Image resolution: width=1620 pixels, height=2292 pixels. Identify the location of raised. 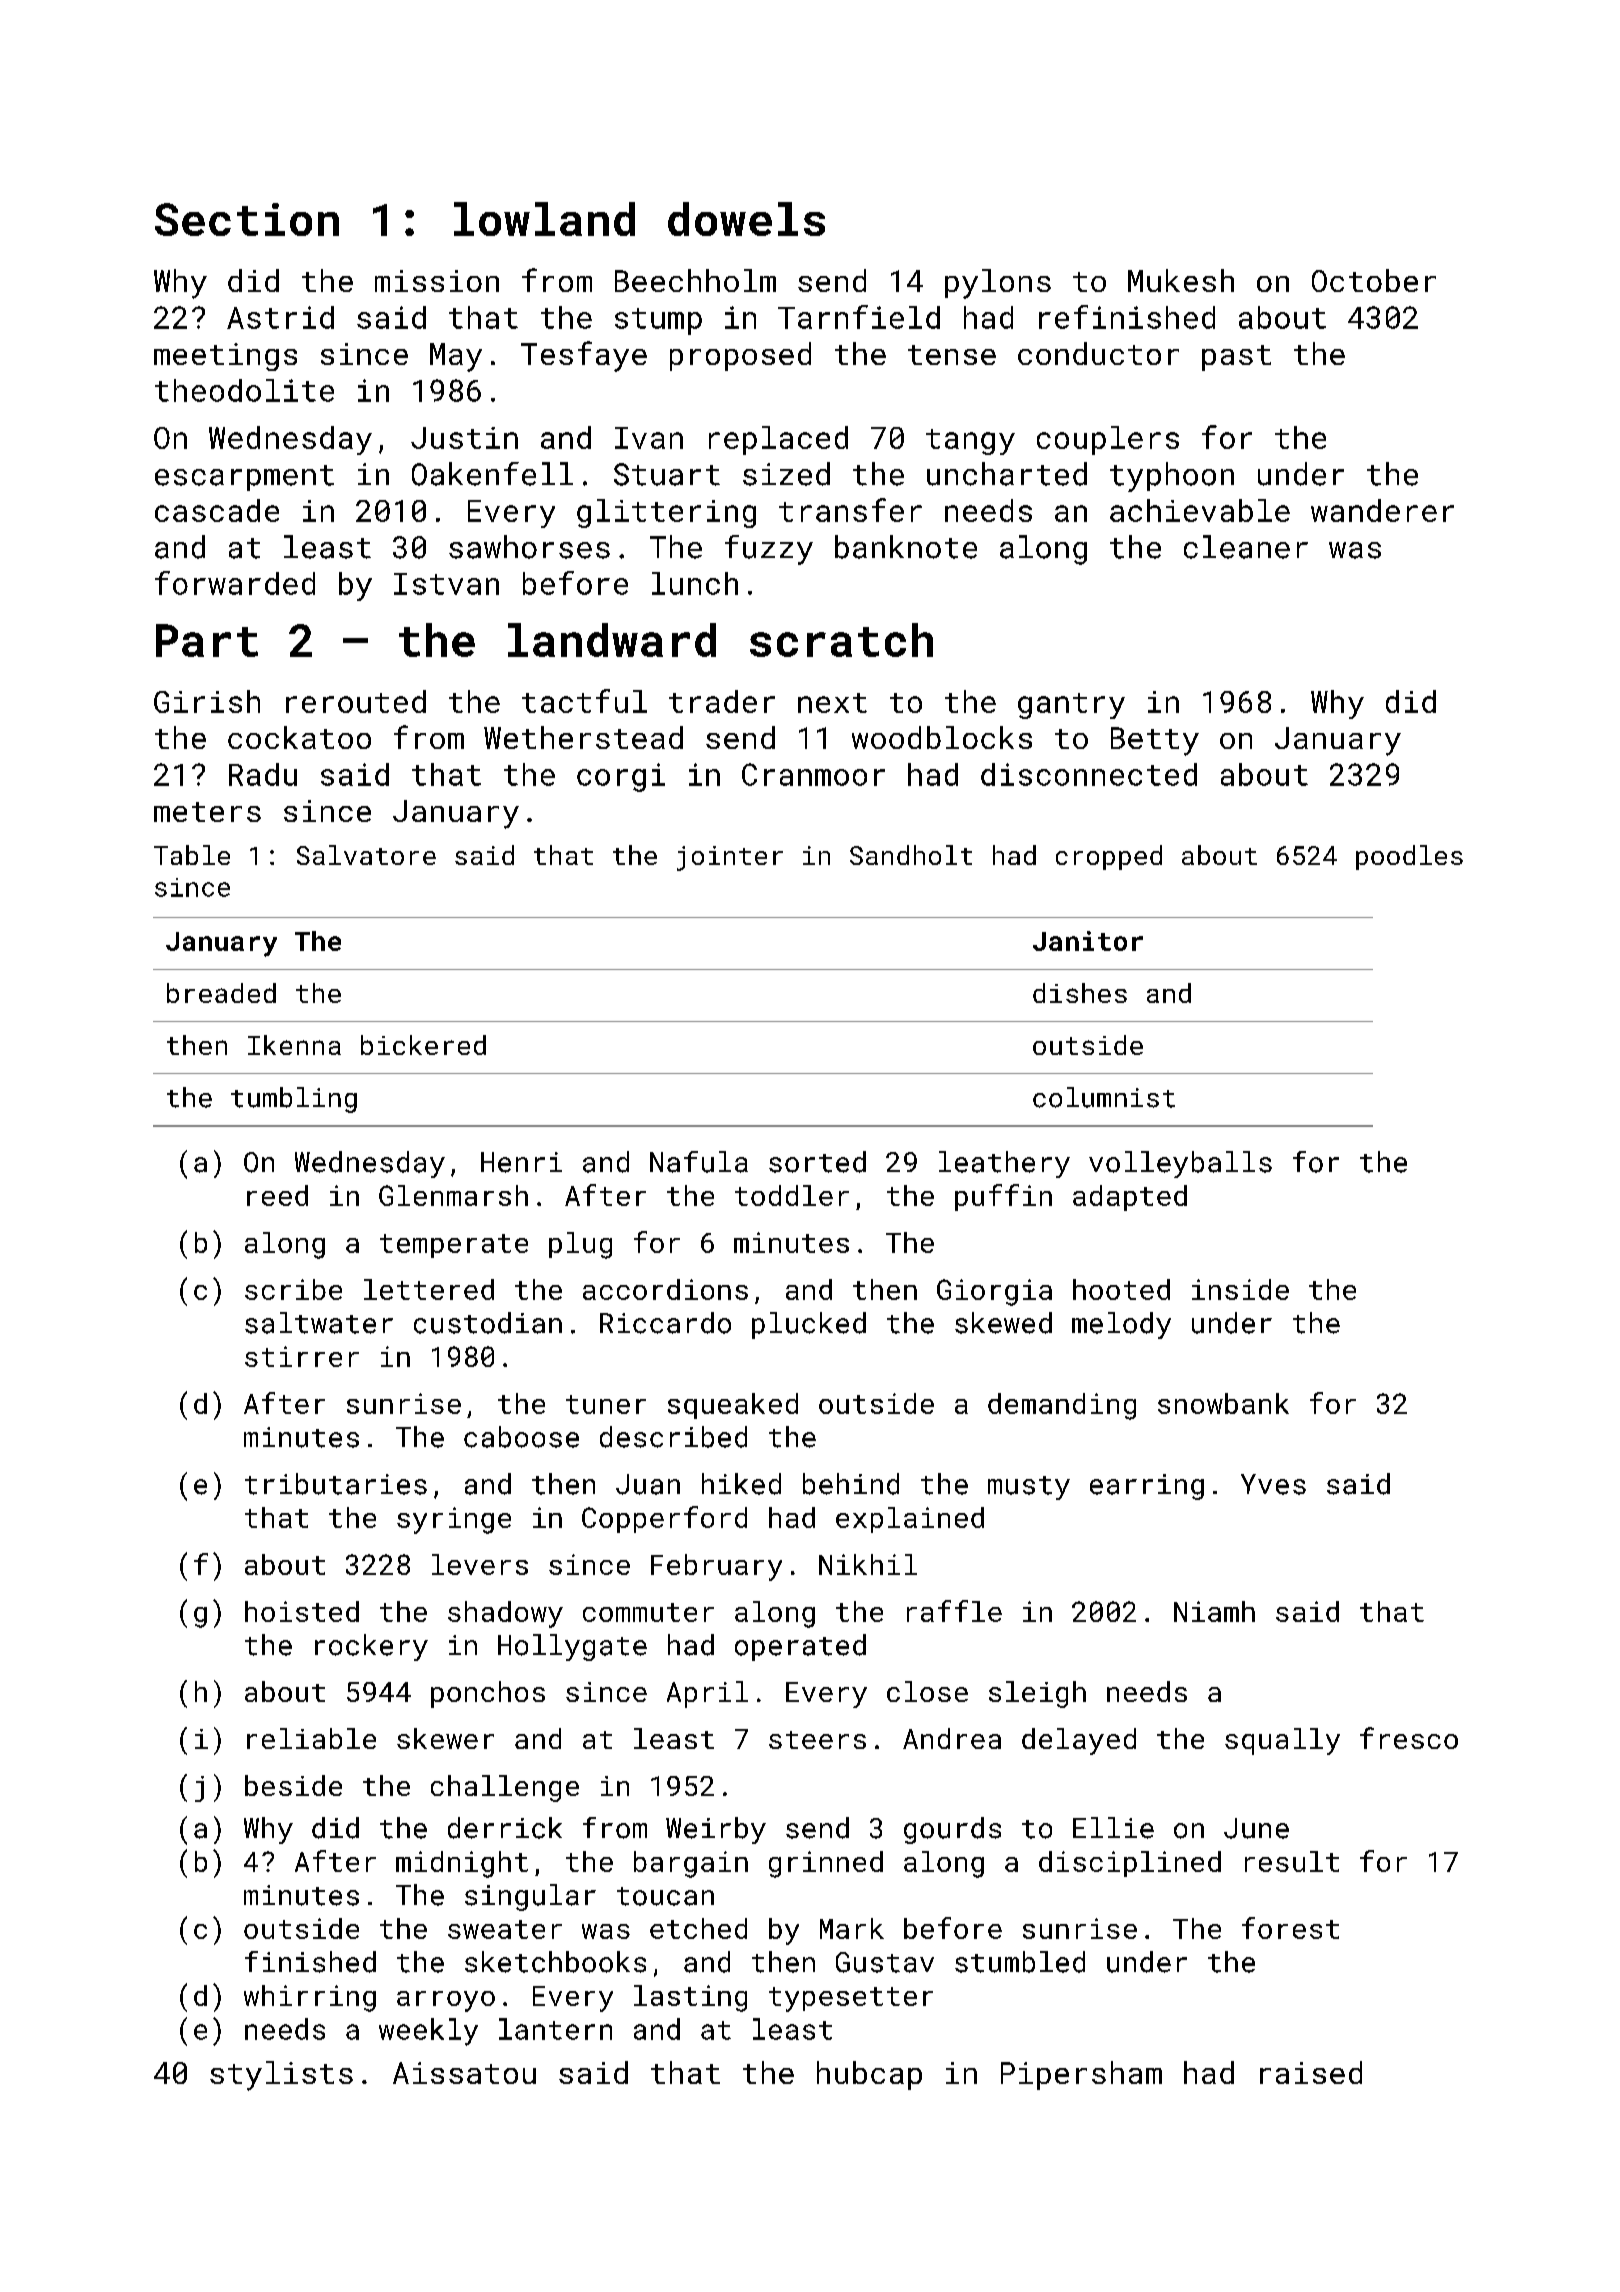
(1311, 2072).
